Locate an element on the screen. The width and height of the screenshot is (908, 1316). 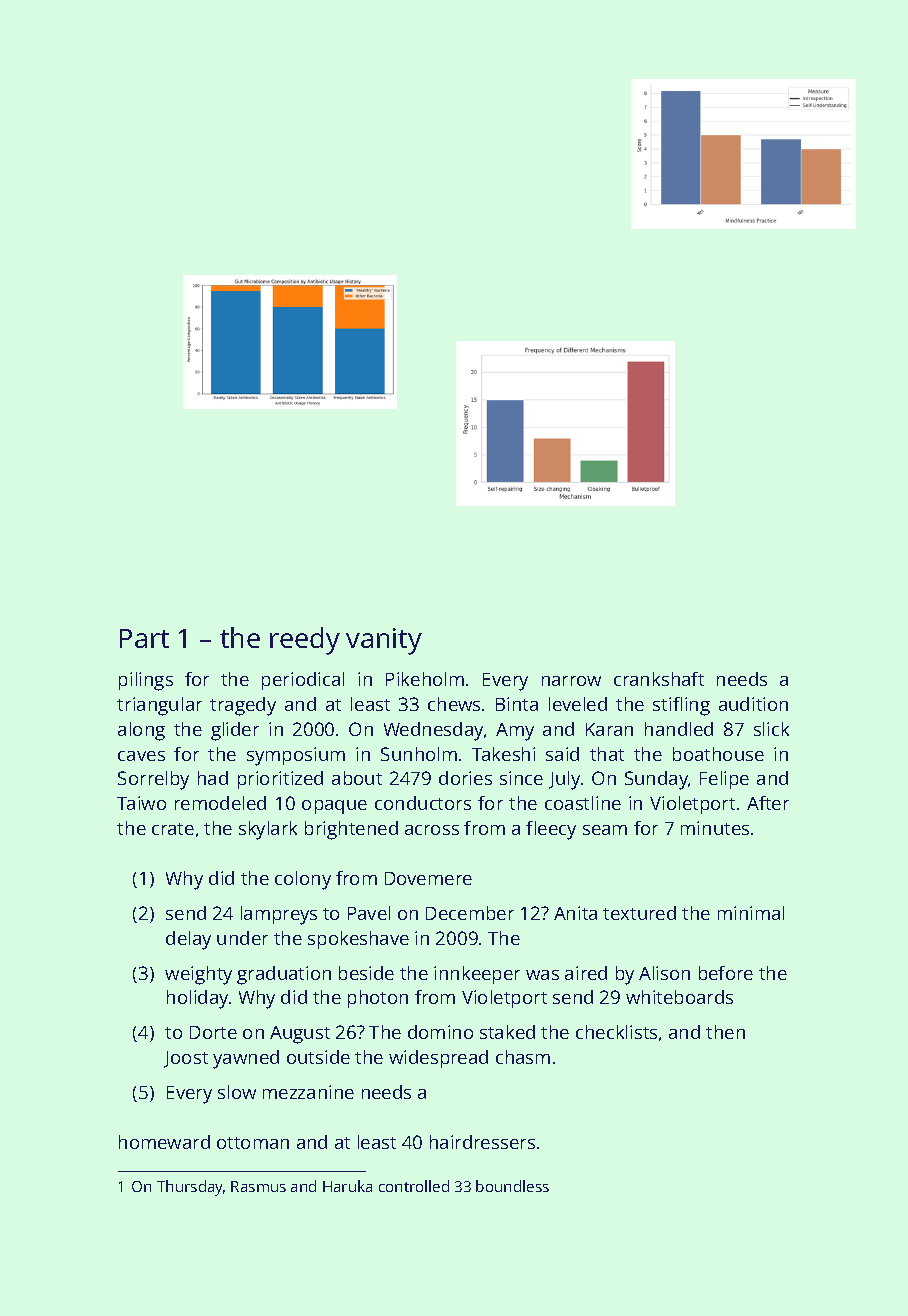
boundless is located at coordinates (512, 1186).
